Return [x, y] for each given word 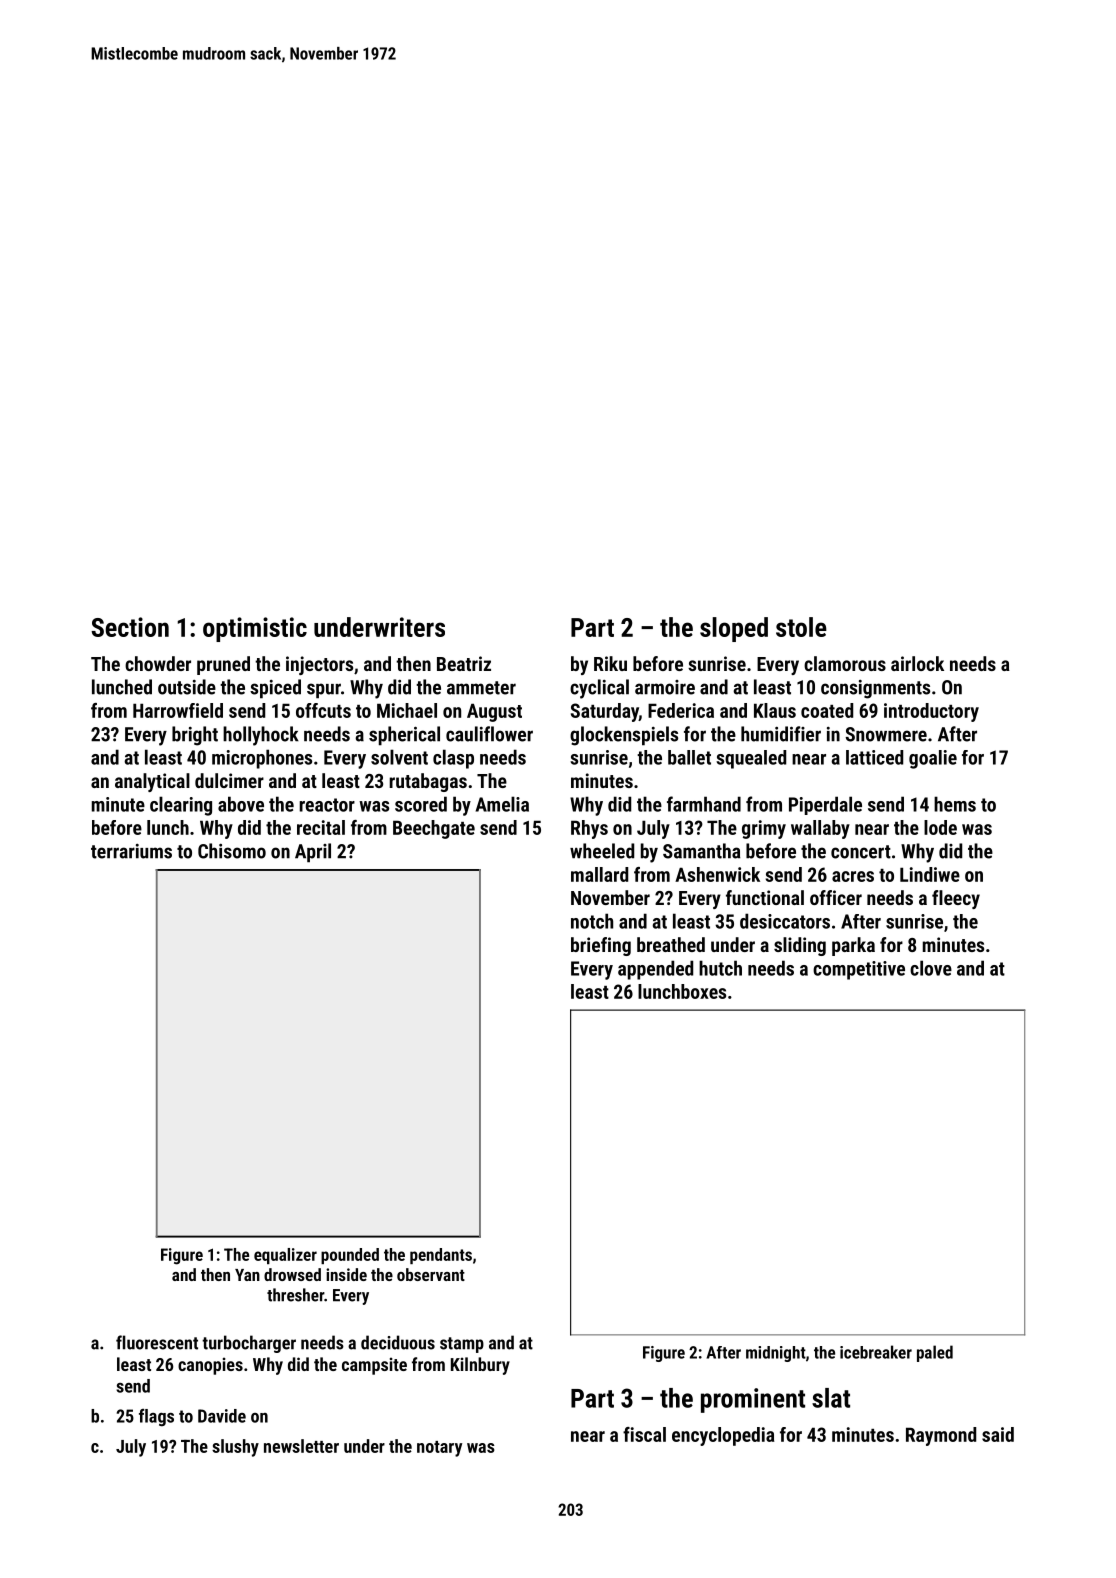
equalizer [285, 1256]
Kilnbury [480, 1366]
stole [801, 627]
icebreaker [876, 1352]
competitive [859, 970]
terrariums [131, 851]
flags [156, 1418]
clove [931, 968]
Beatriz [464, 663]
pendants [441, 1256]
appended [655, 970]
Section [130, 627]
